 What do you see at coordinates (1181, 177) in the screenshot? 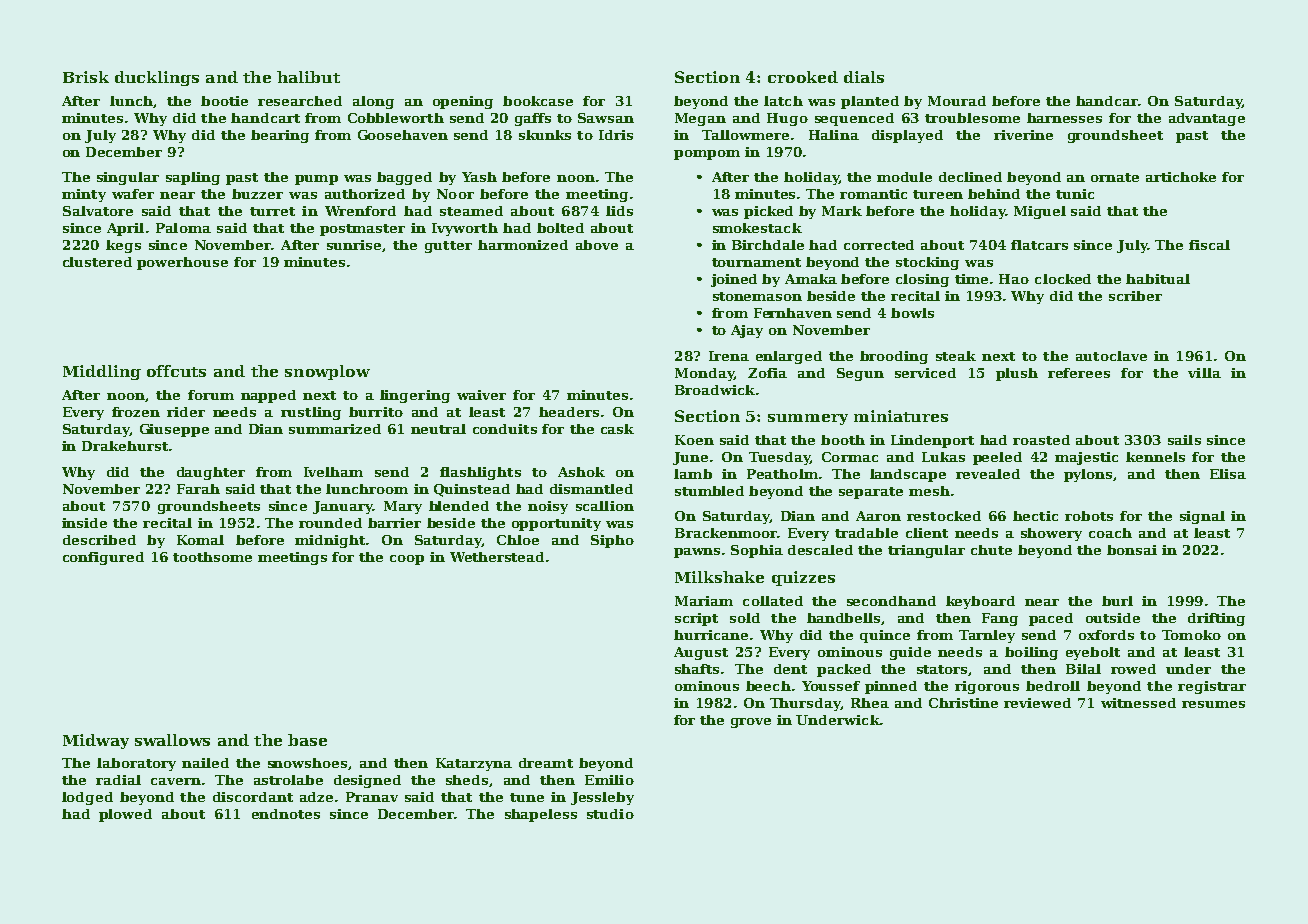
I see `artichoke` at bounding box center [1181, 177].
